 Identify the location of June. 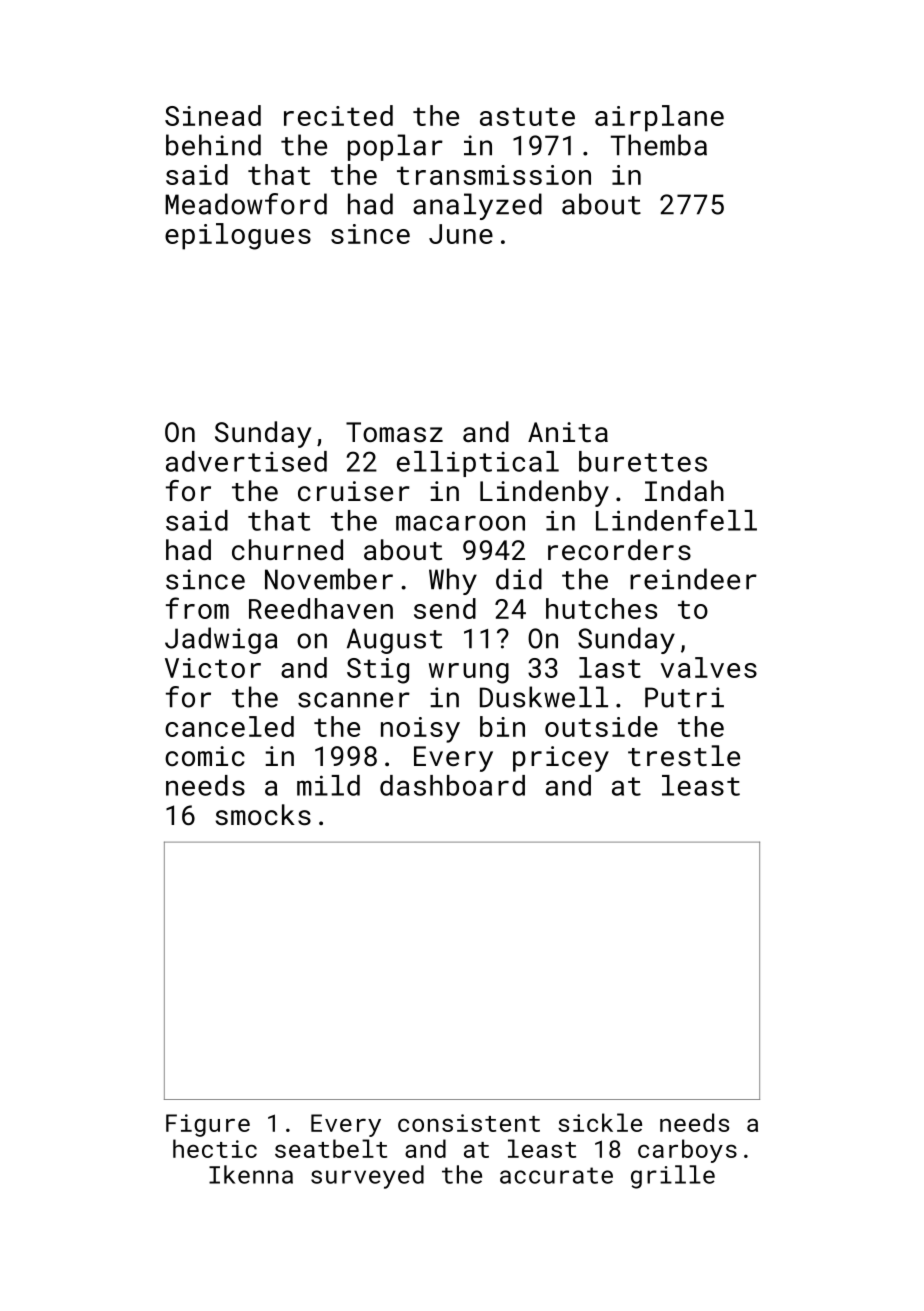
(461, 234).
